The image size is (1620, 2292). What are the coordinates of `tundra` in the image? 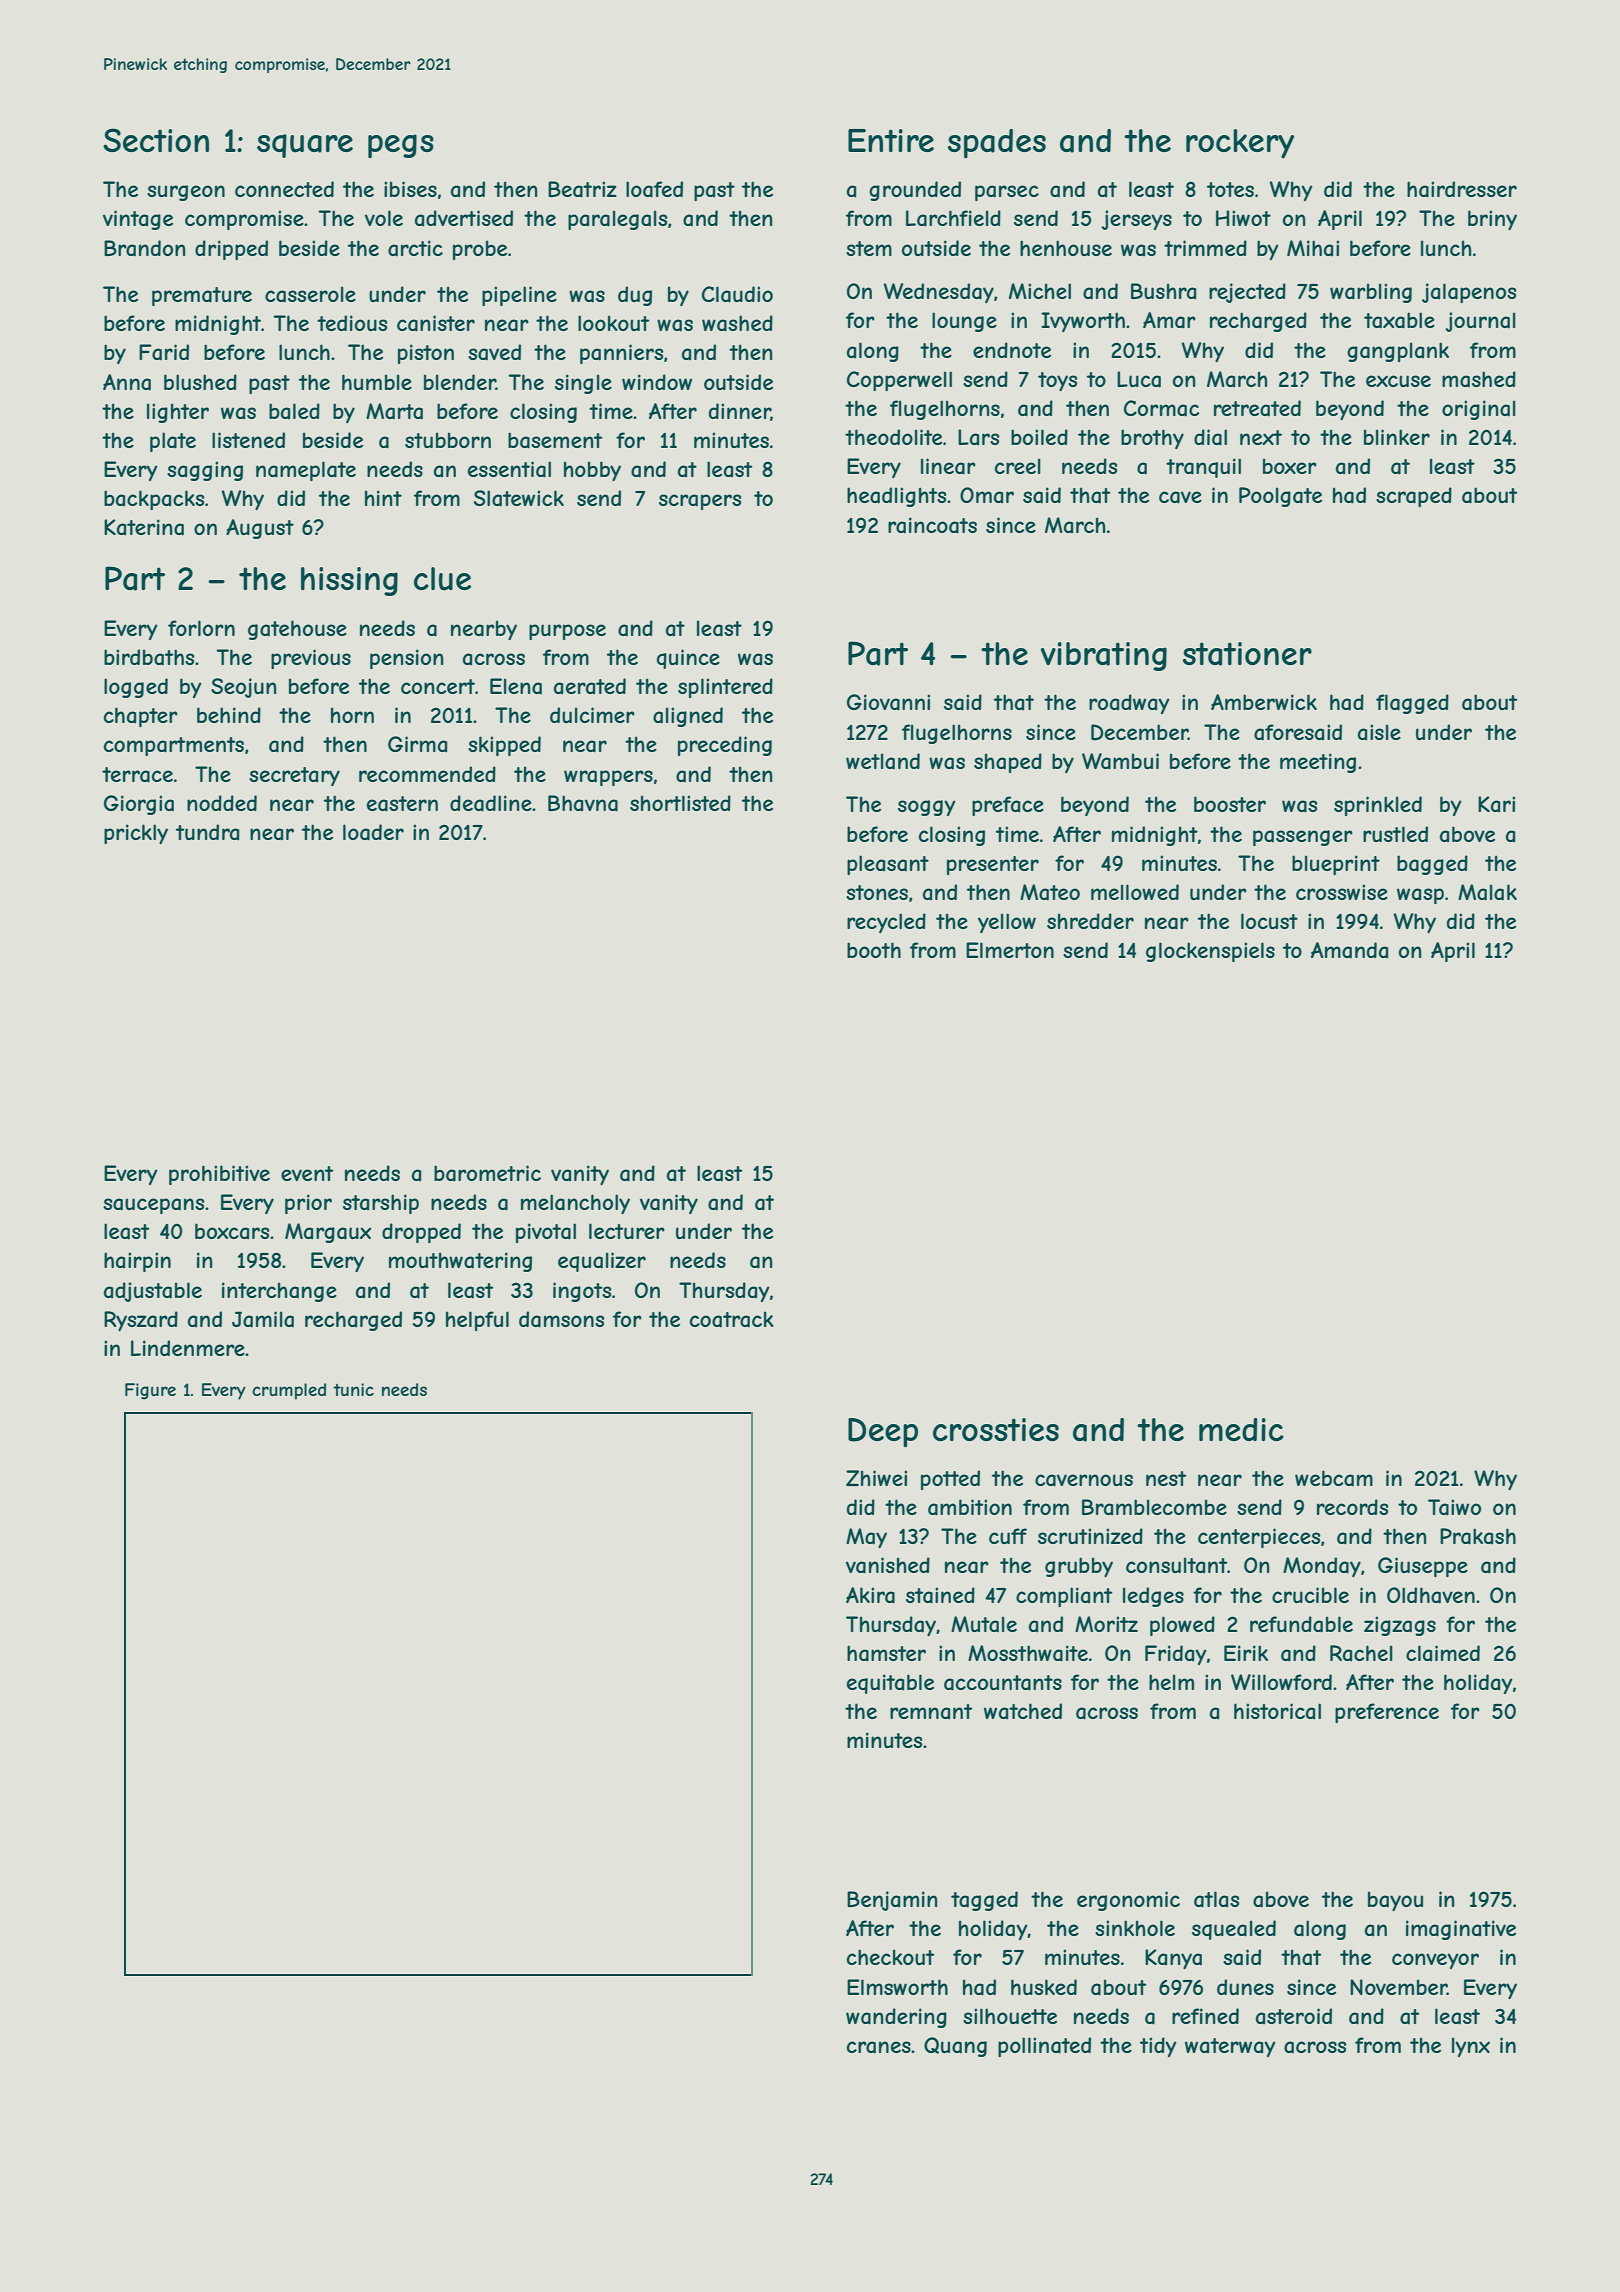 It's located at (207, 832).
